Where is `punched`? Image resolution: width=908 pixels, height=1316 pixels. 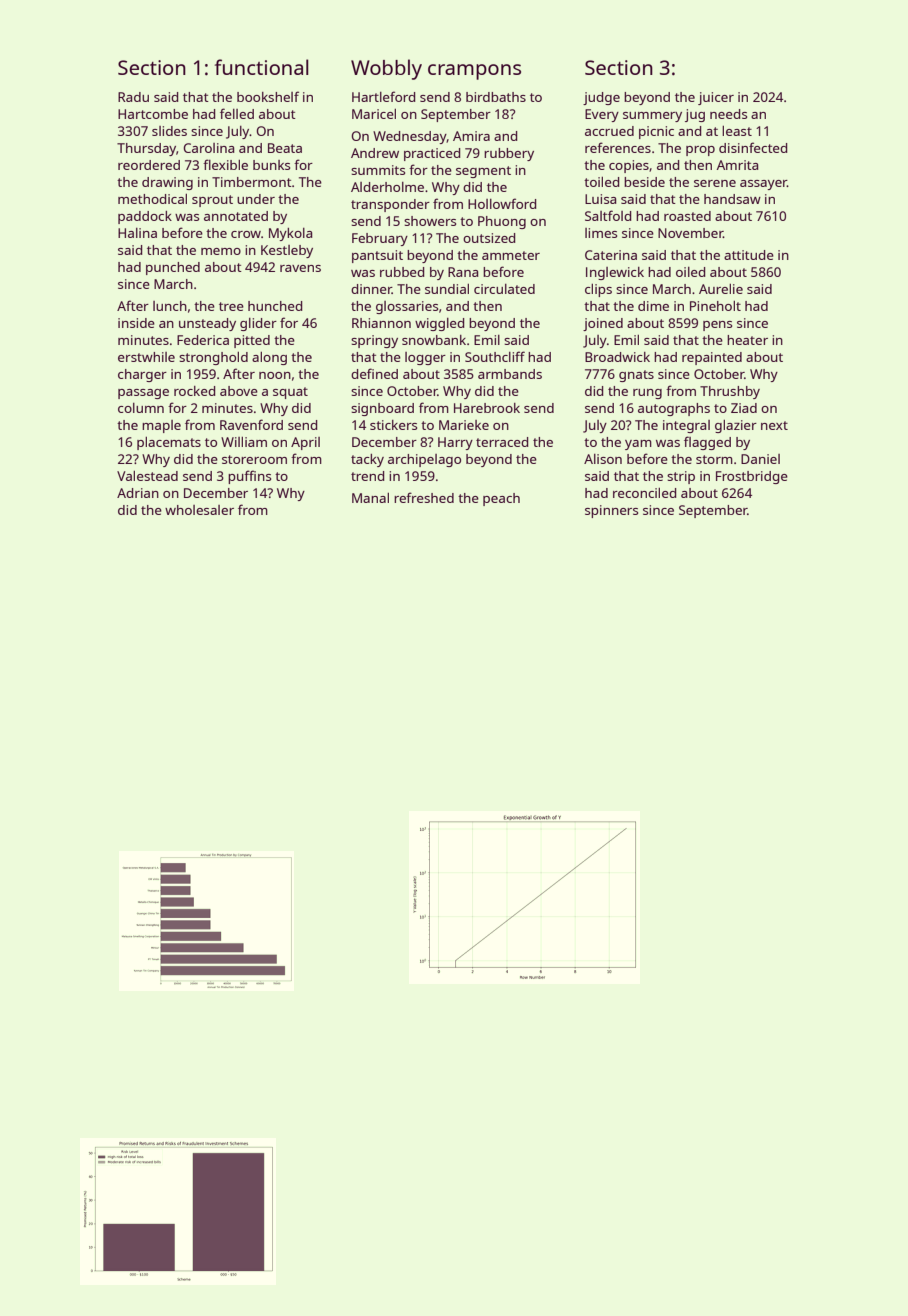 punched is located at coordinates (173, 268).
